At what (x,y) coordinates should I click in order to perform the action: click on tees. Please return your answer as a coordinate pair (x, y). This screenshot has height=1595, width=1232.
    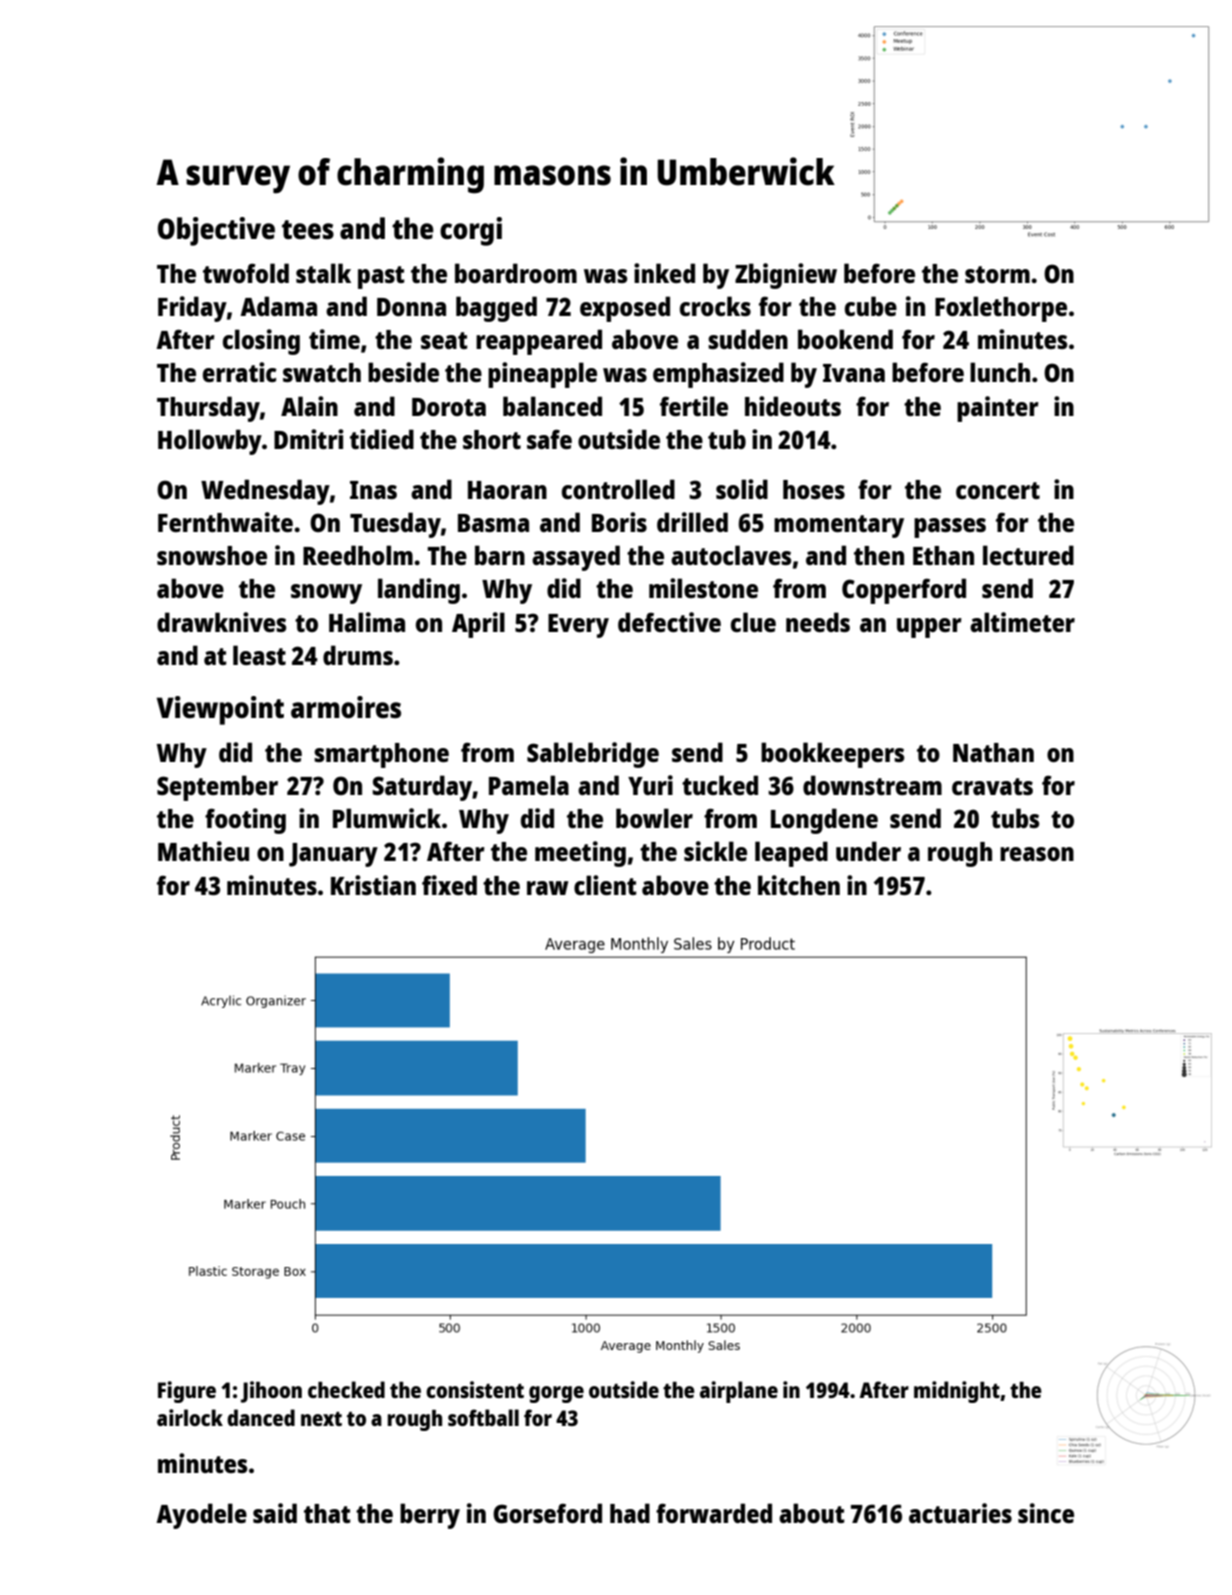
    Looking at the image, I should click on (308, 229).
